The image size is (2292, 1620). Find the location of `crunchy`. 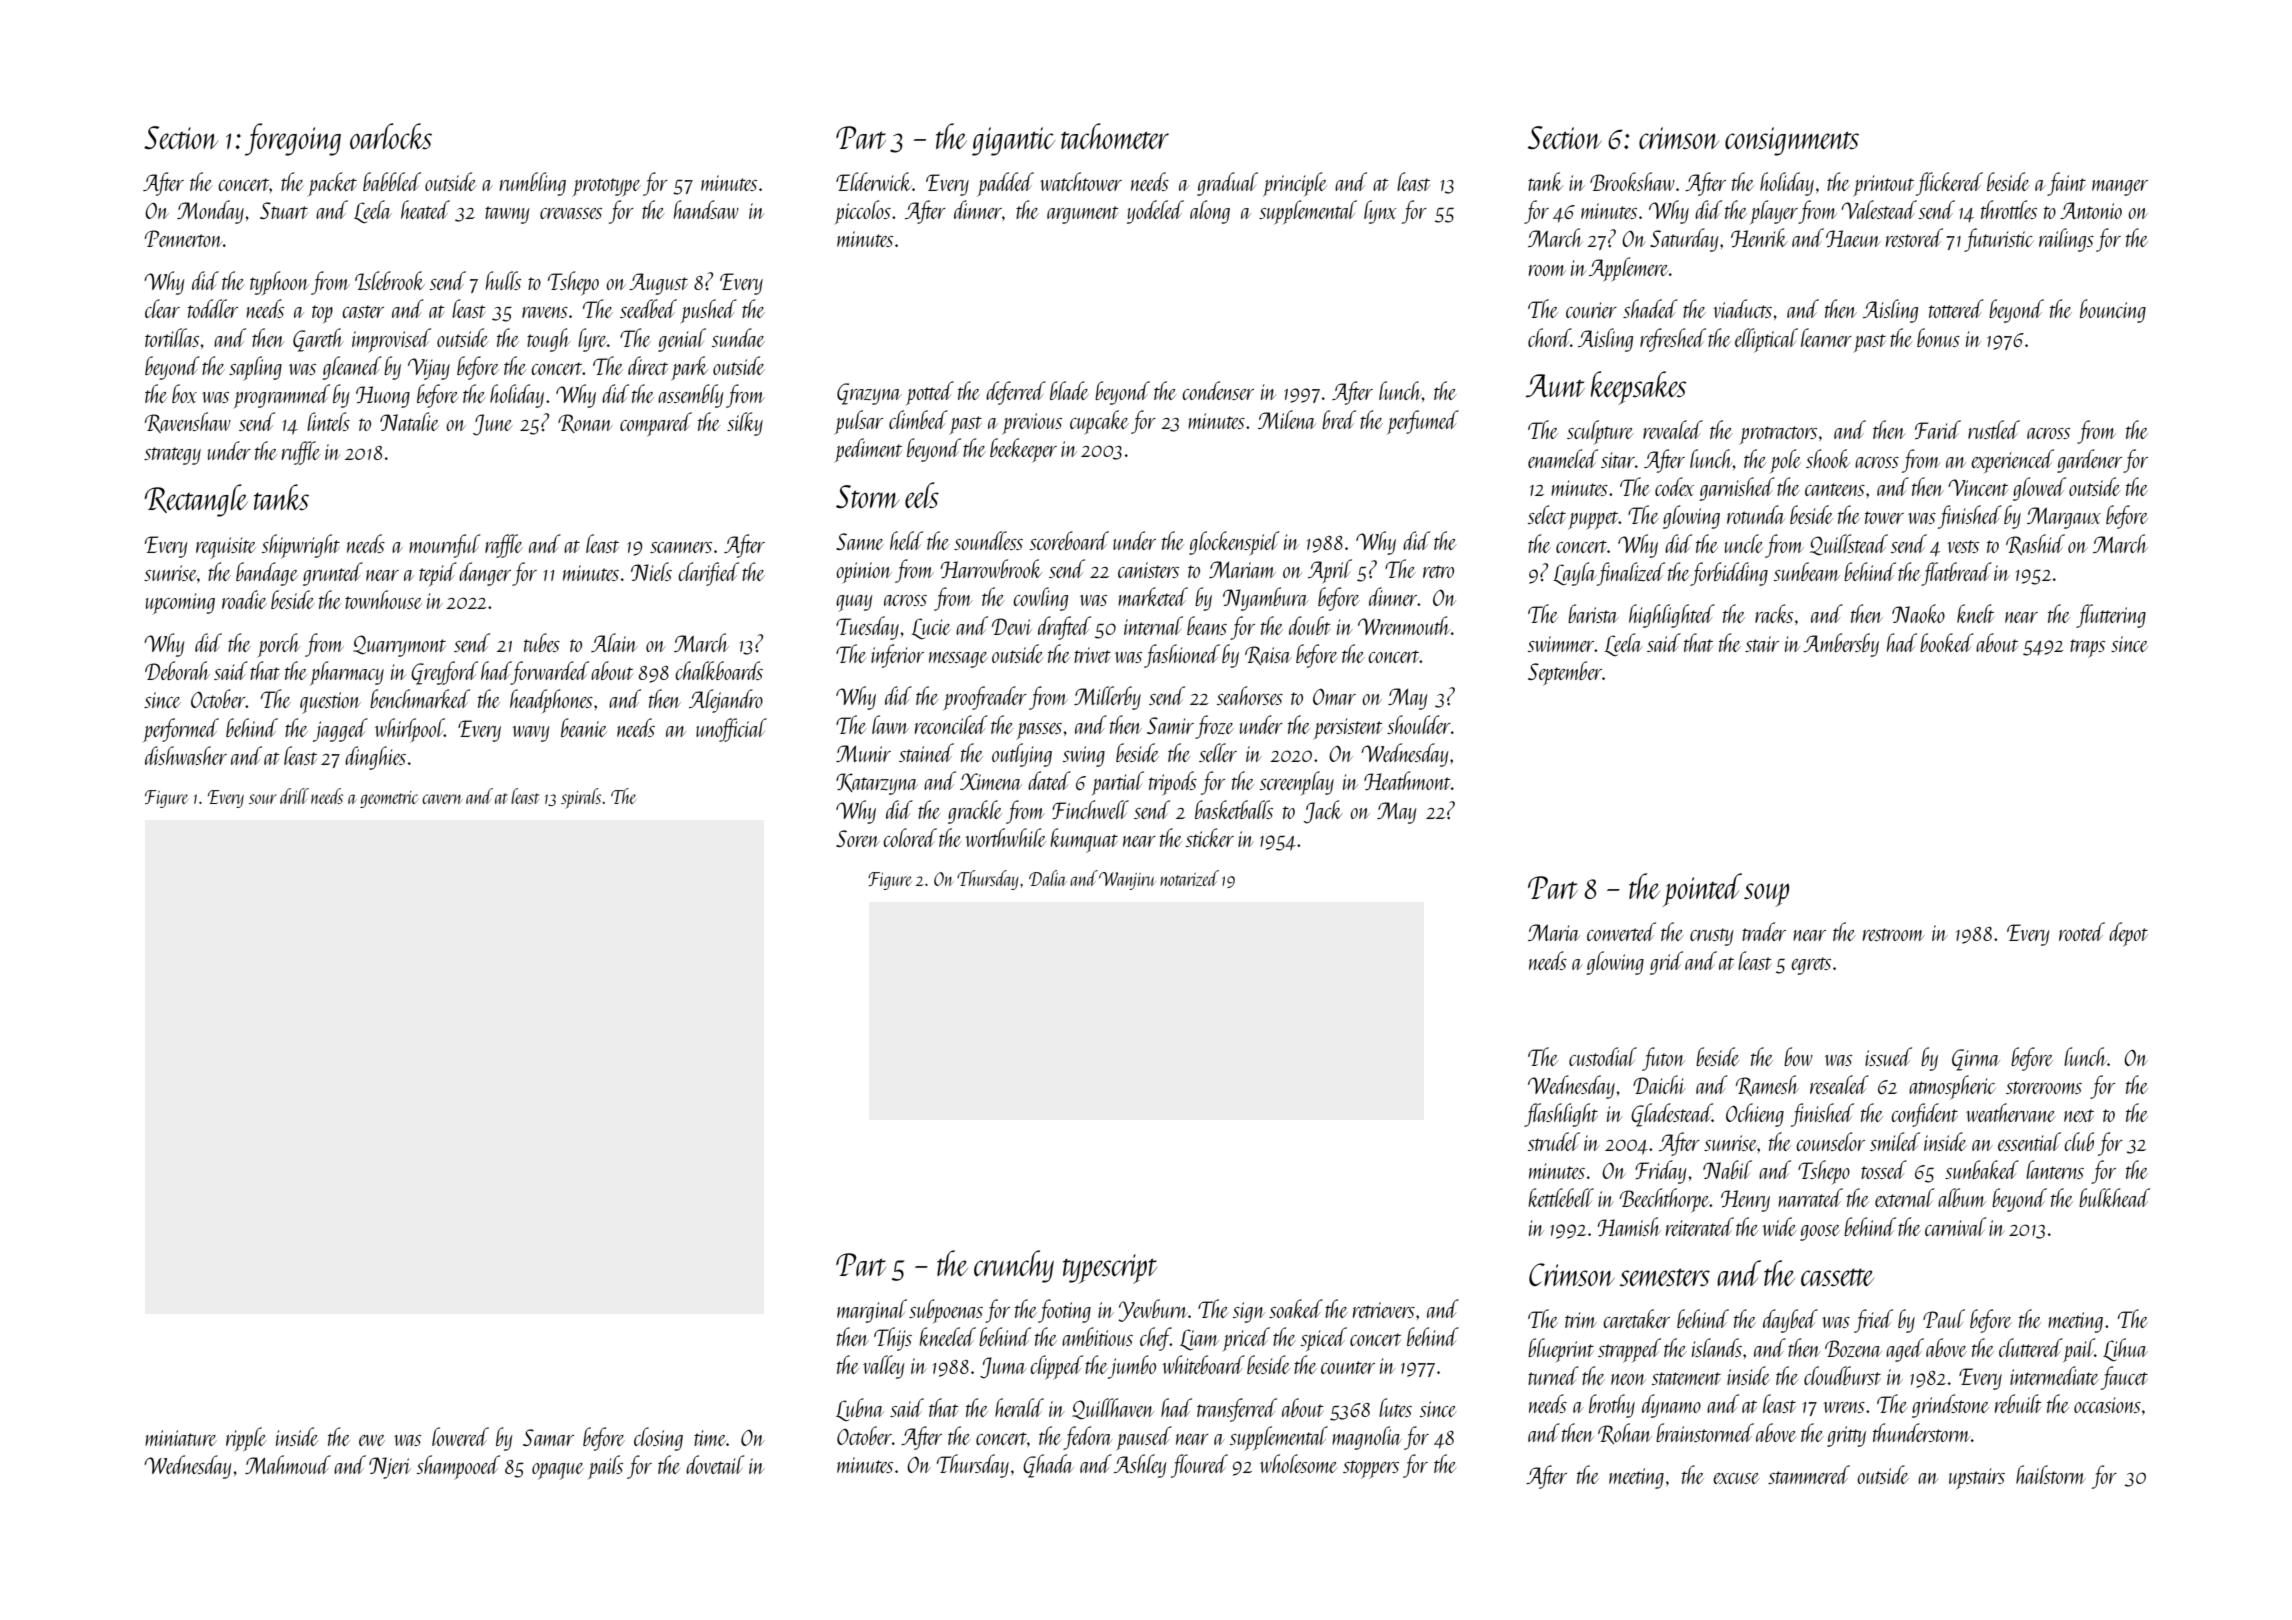

crunchy is located at coordinates (1014, 1266).
